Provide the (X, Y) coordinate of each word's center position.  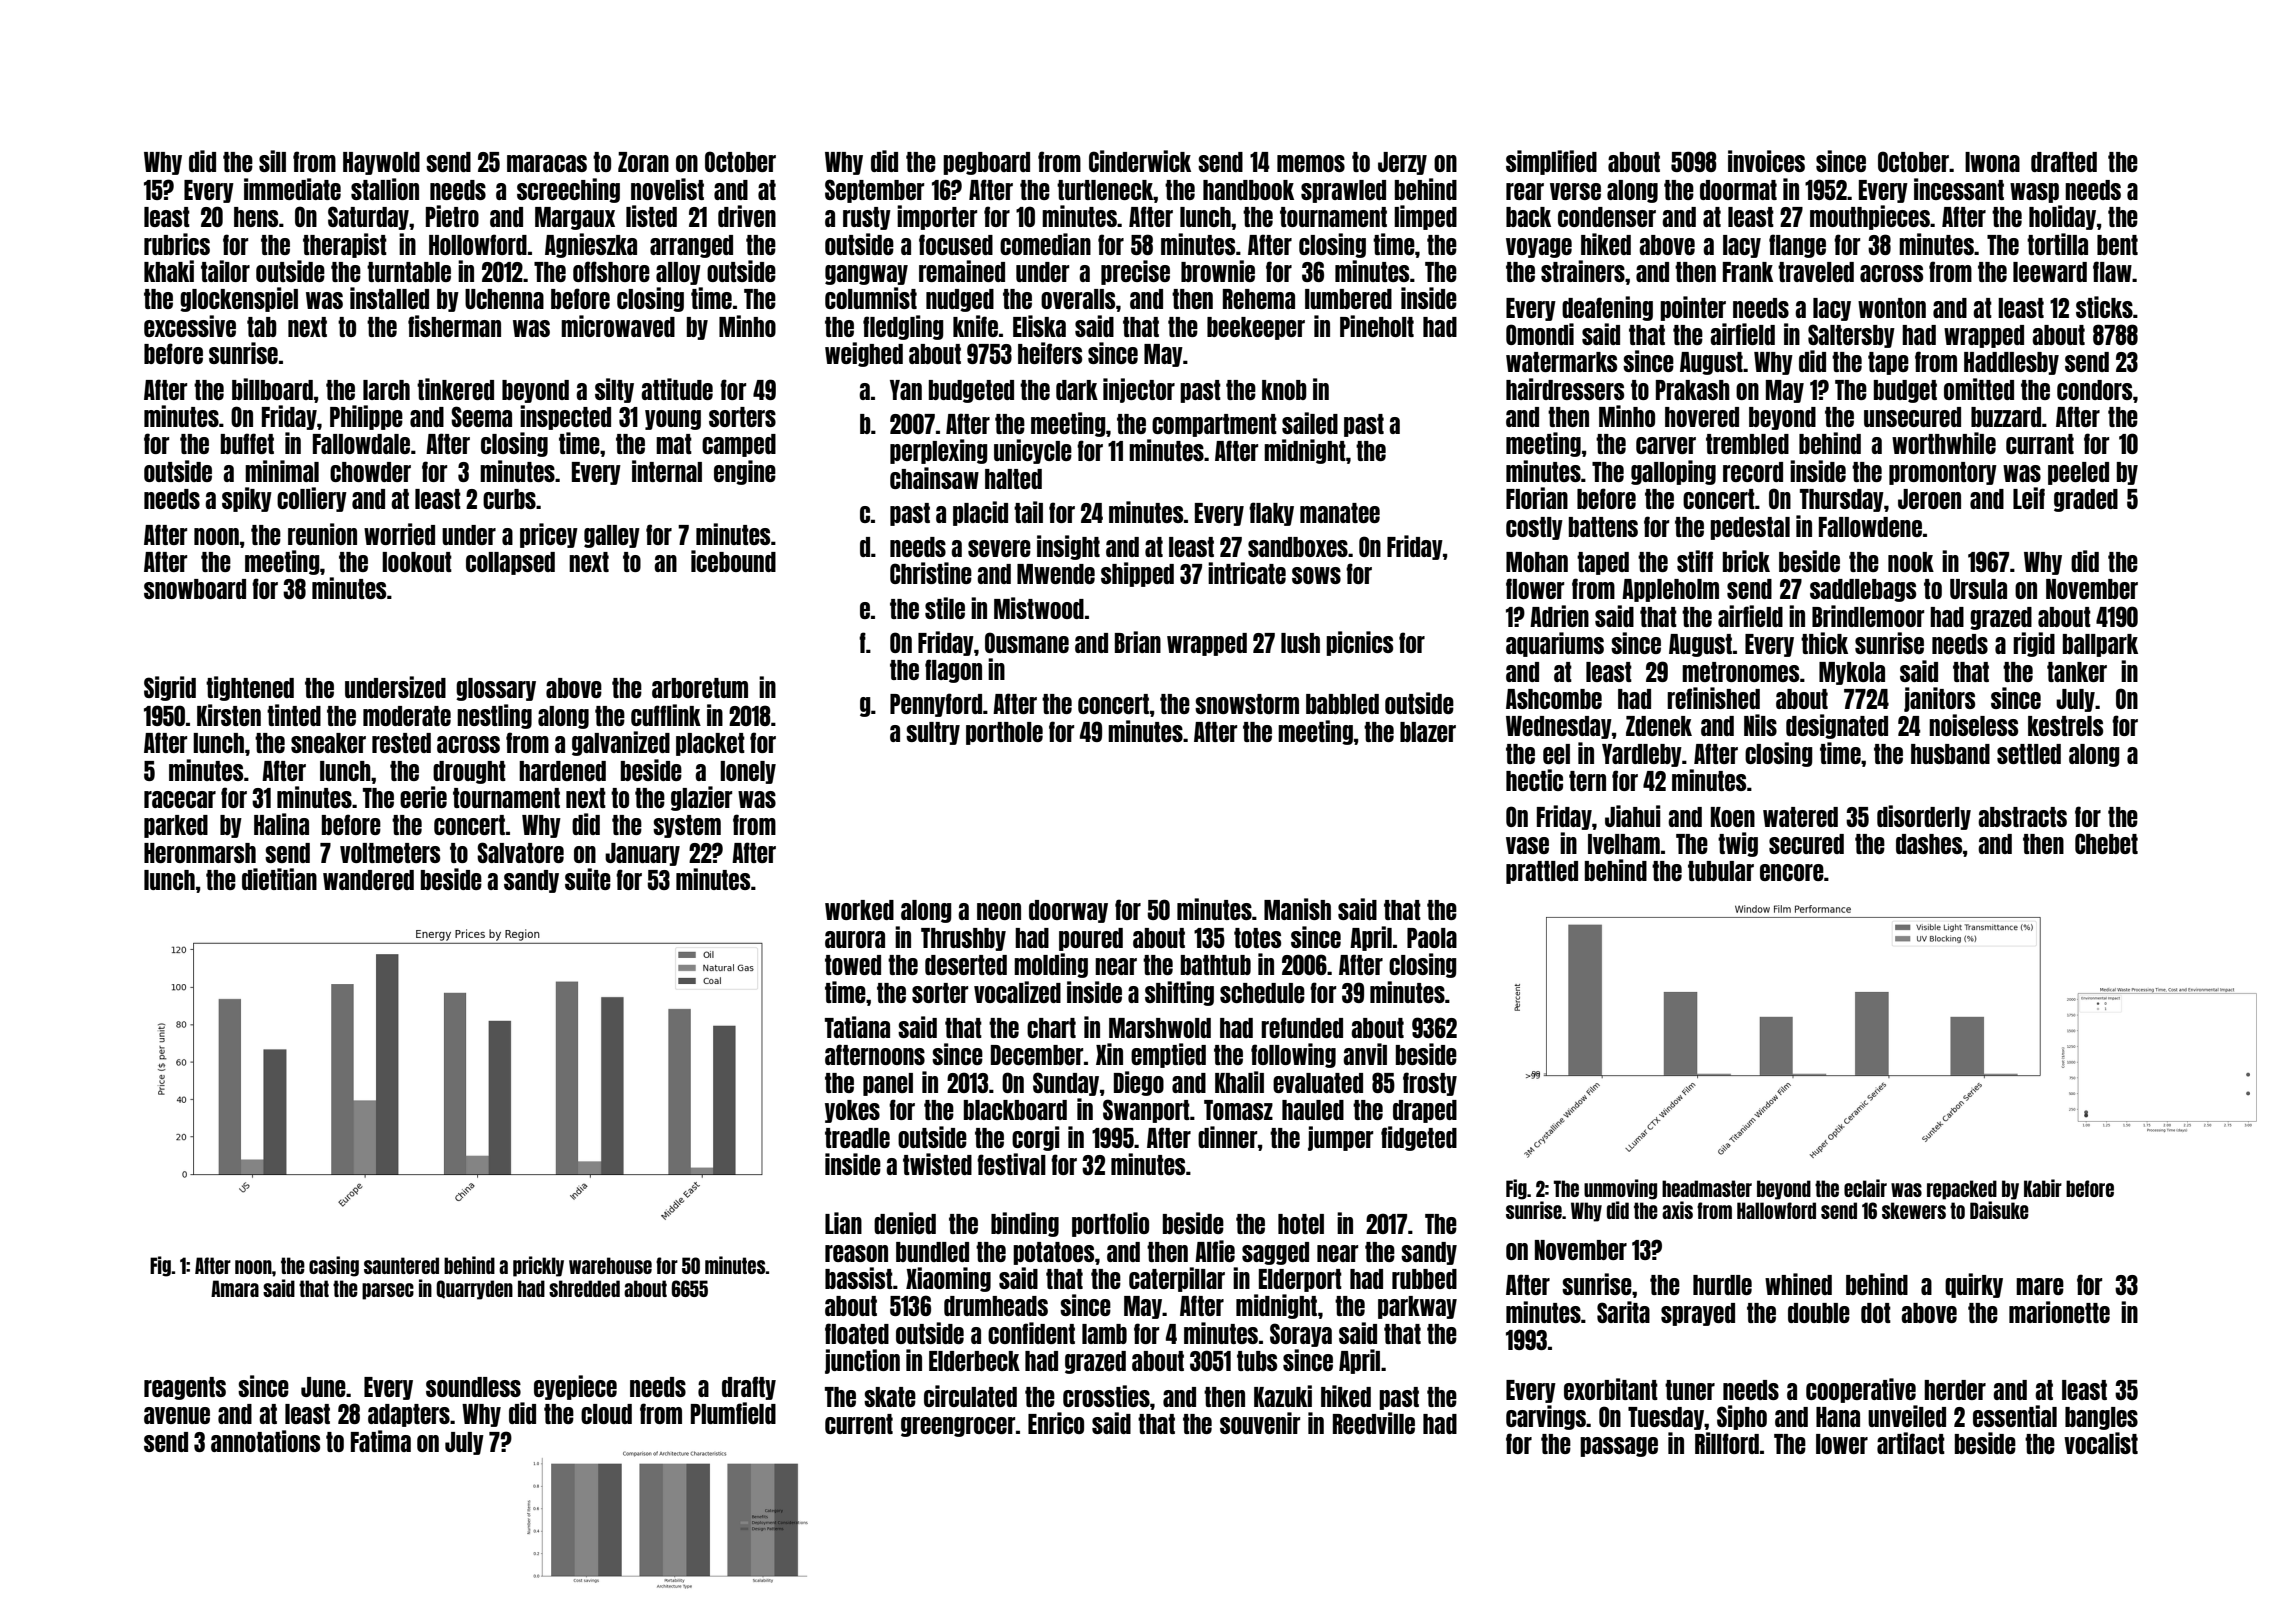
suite (588, 879)
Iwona (1992, 162)
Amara (235, 1288)
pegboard (986, 163)
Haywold (381, 163)
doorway (1068, 911)
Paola (1432, 938)
